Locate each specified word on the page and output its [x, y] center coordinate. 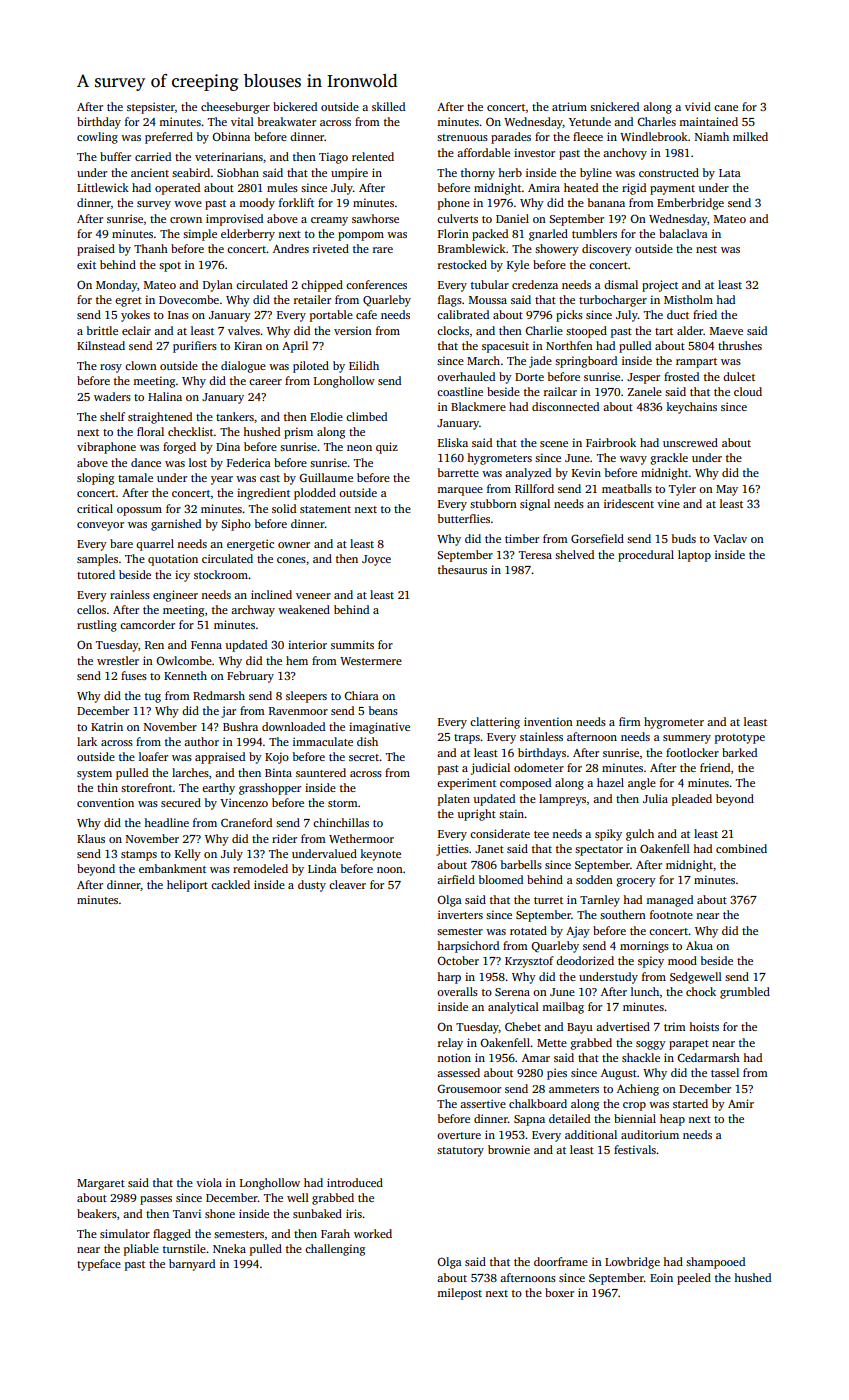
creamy [329, 221]
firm [630, 721]
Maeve [726, 331]
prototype [740, 739]
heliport [187, 886]
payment [672, 190]
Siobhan [238, 172]
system [94, 775]
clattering [495, 723]
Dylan [218, 286]
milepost [459, 1294]
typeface [99, 1265]
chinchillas [341, 822]
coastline [460, 391]
